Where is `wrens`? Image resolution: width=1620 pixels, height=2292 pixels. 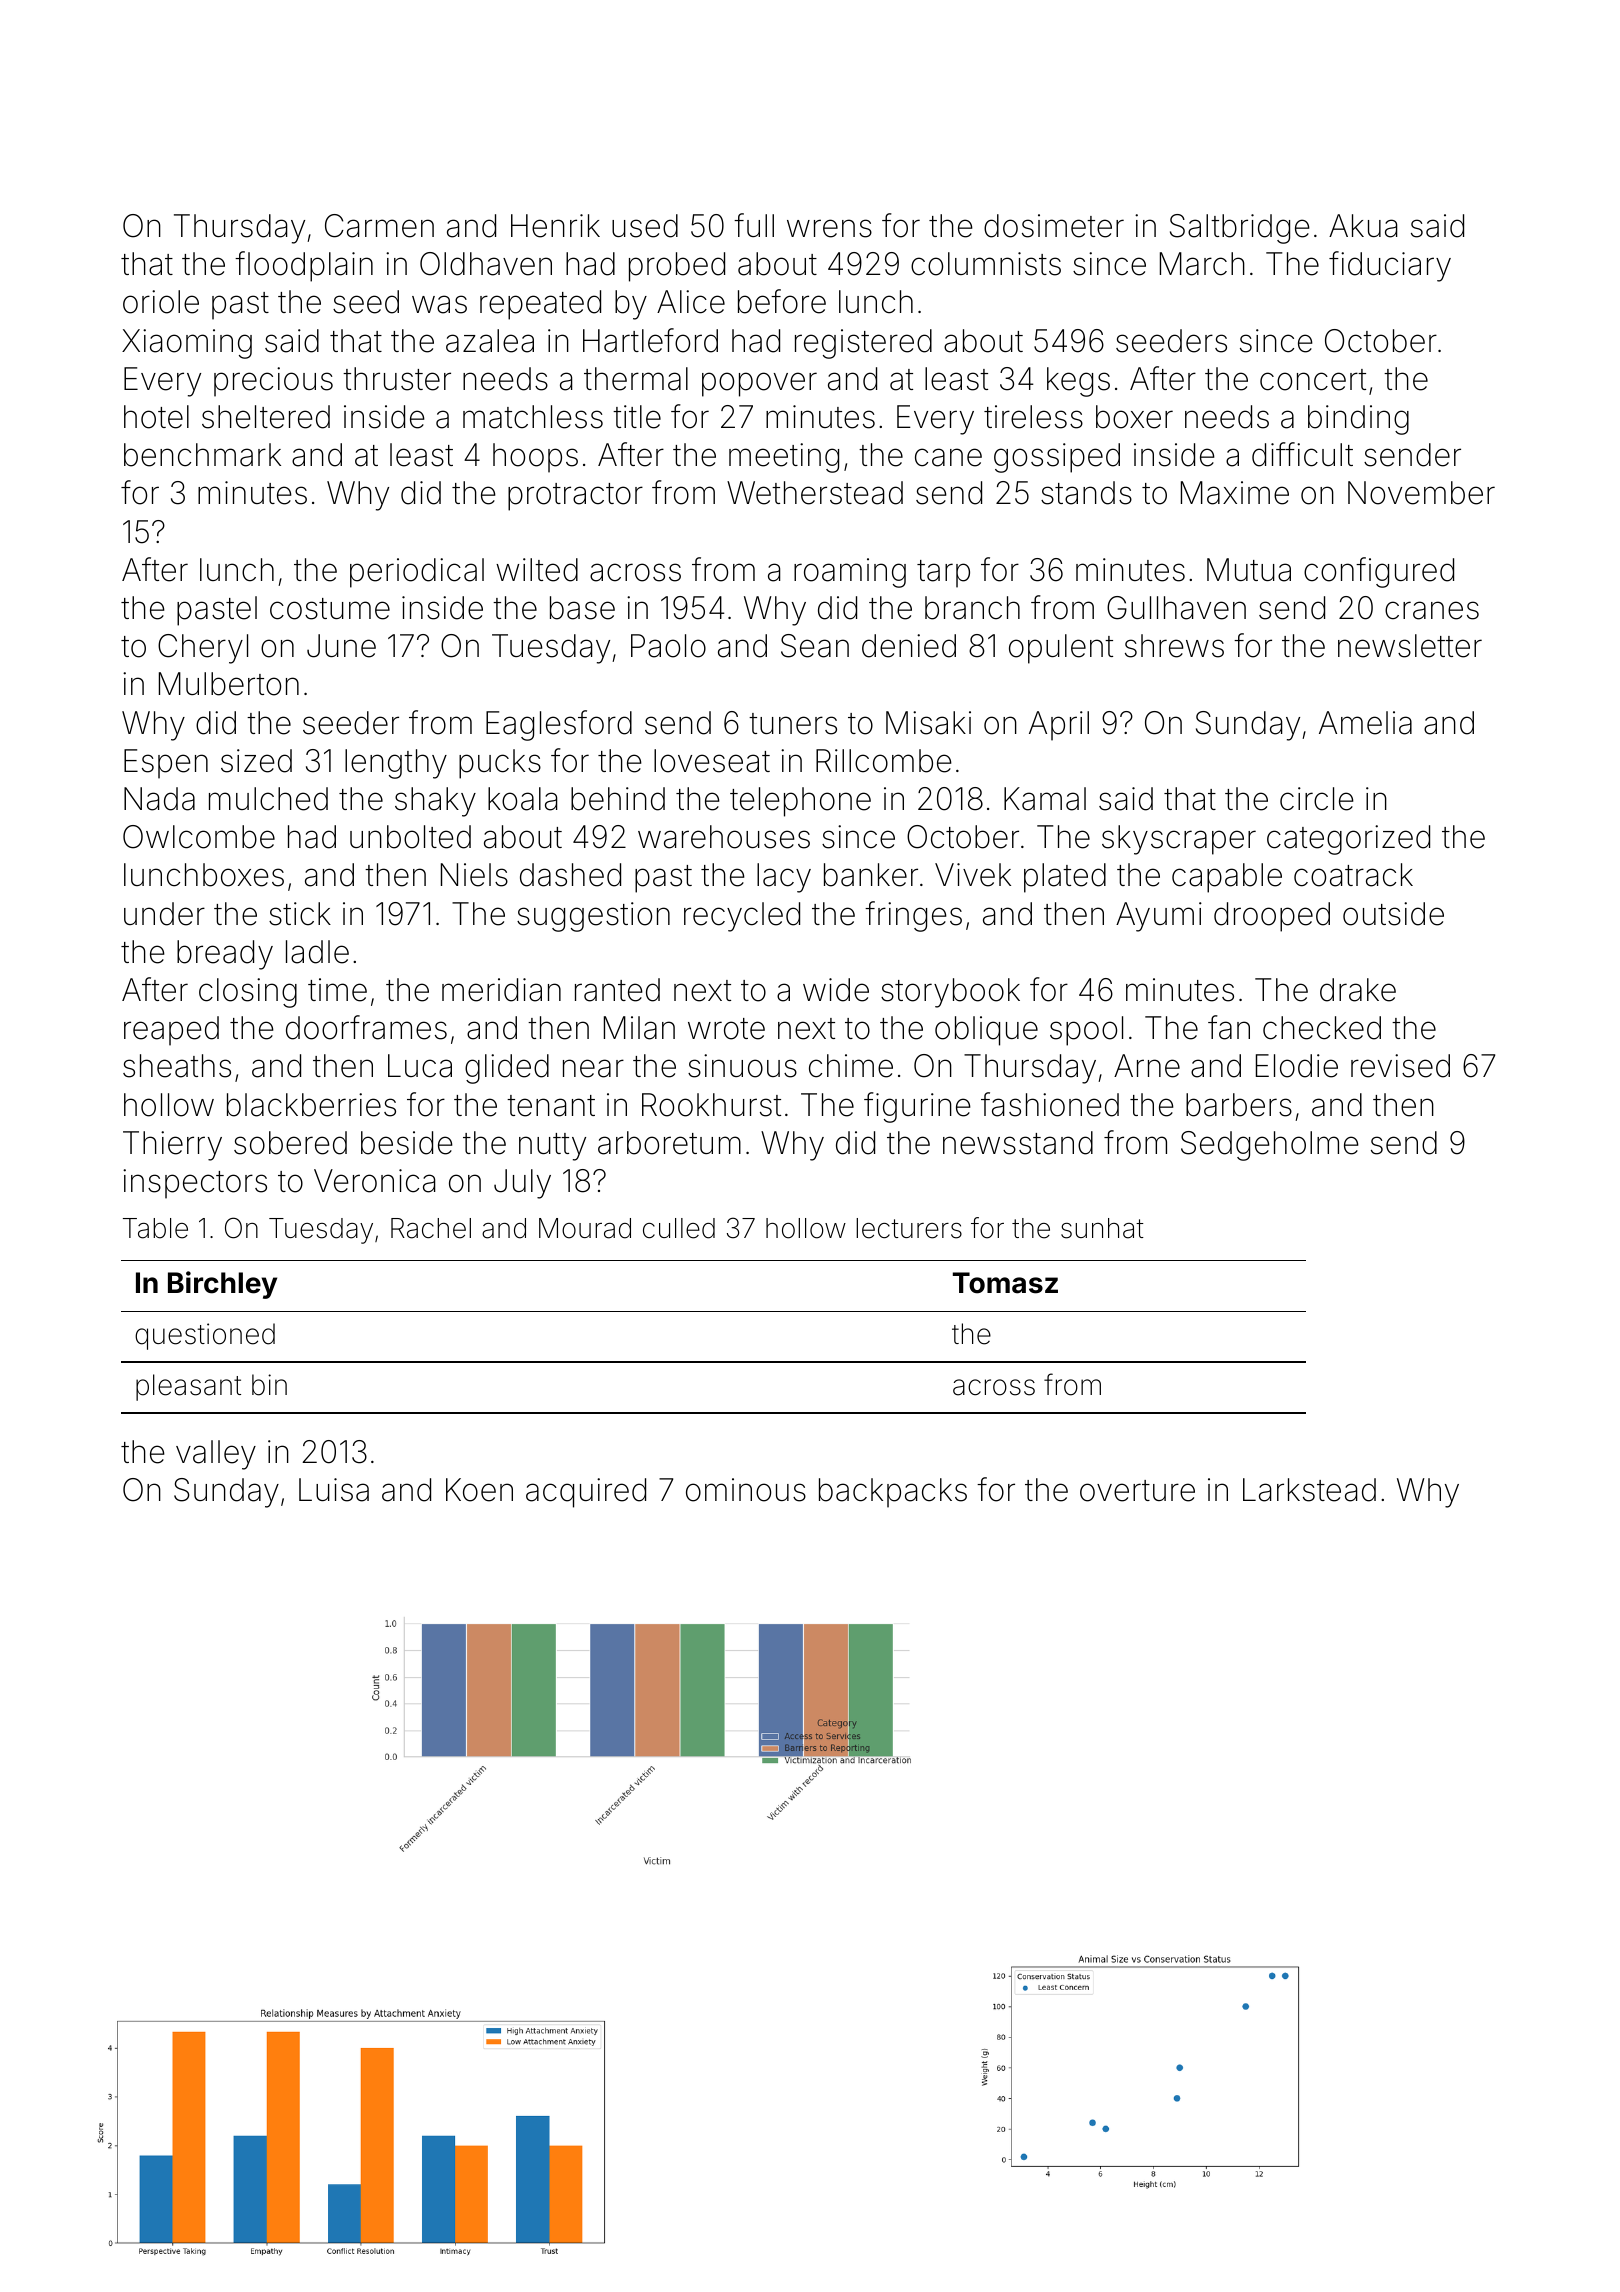
wrens is located at coordinates (829, 228).
